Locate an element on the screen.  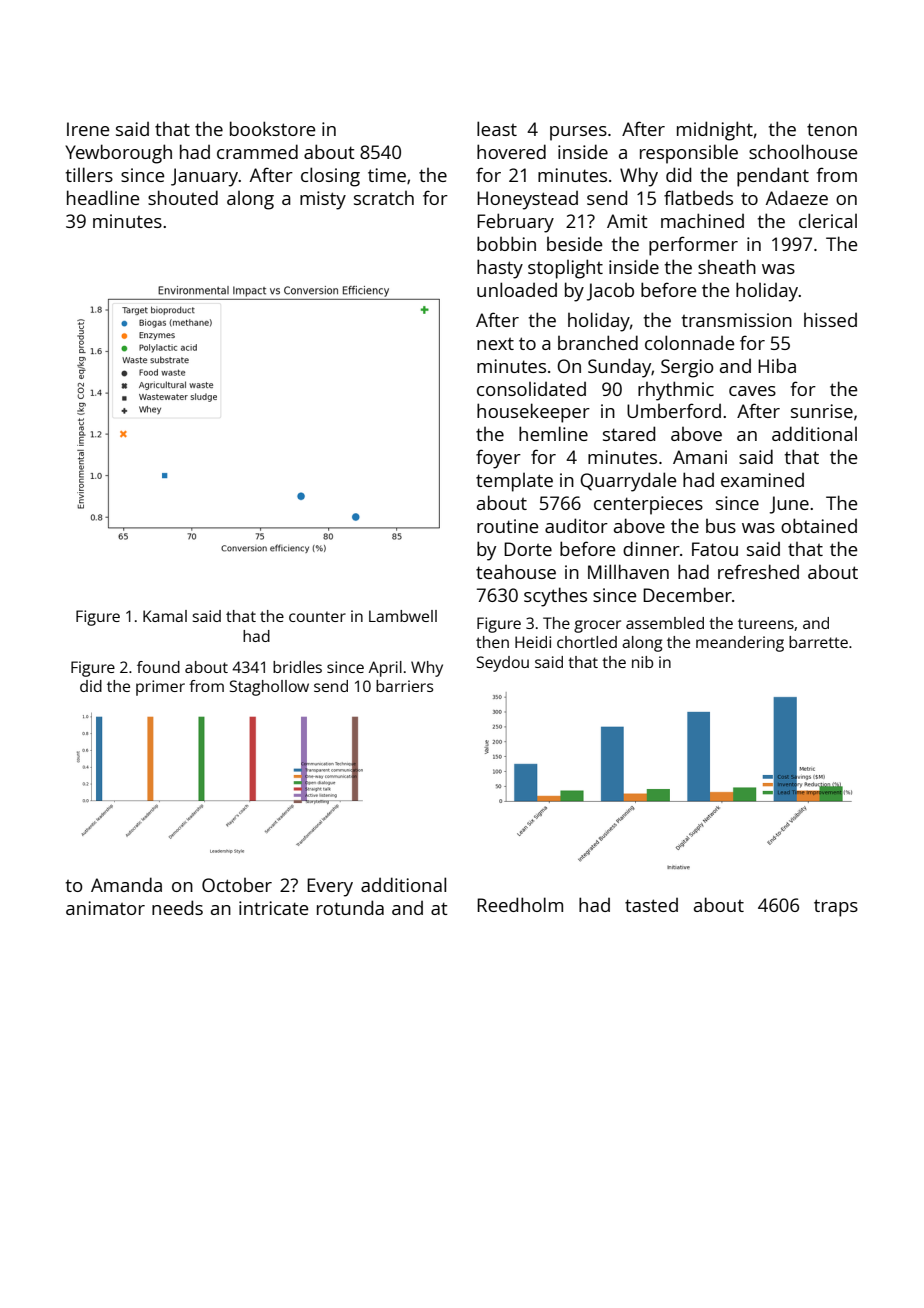
Irene is located at coordinates (88, 129).
